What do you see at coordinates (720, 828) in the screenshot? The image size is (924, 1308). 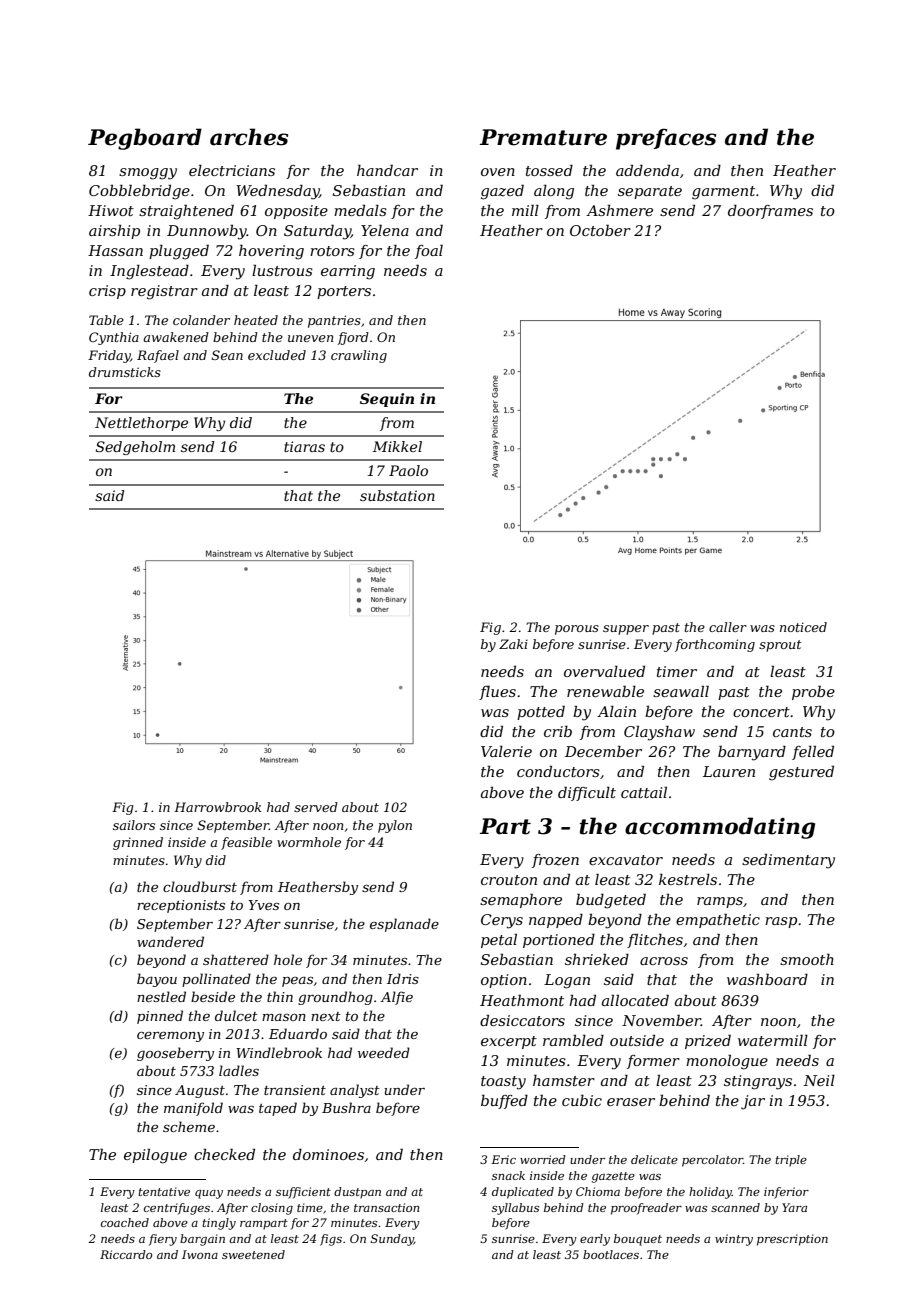 I see `accommodating` at bounding box center [720, 828].
